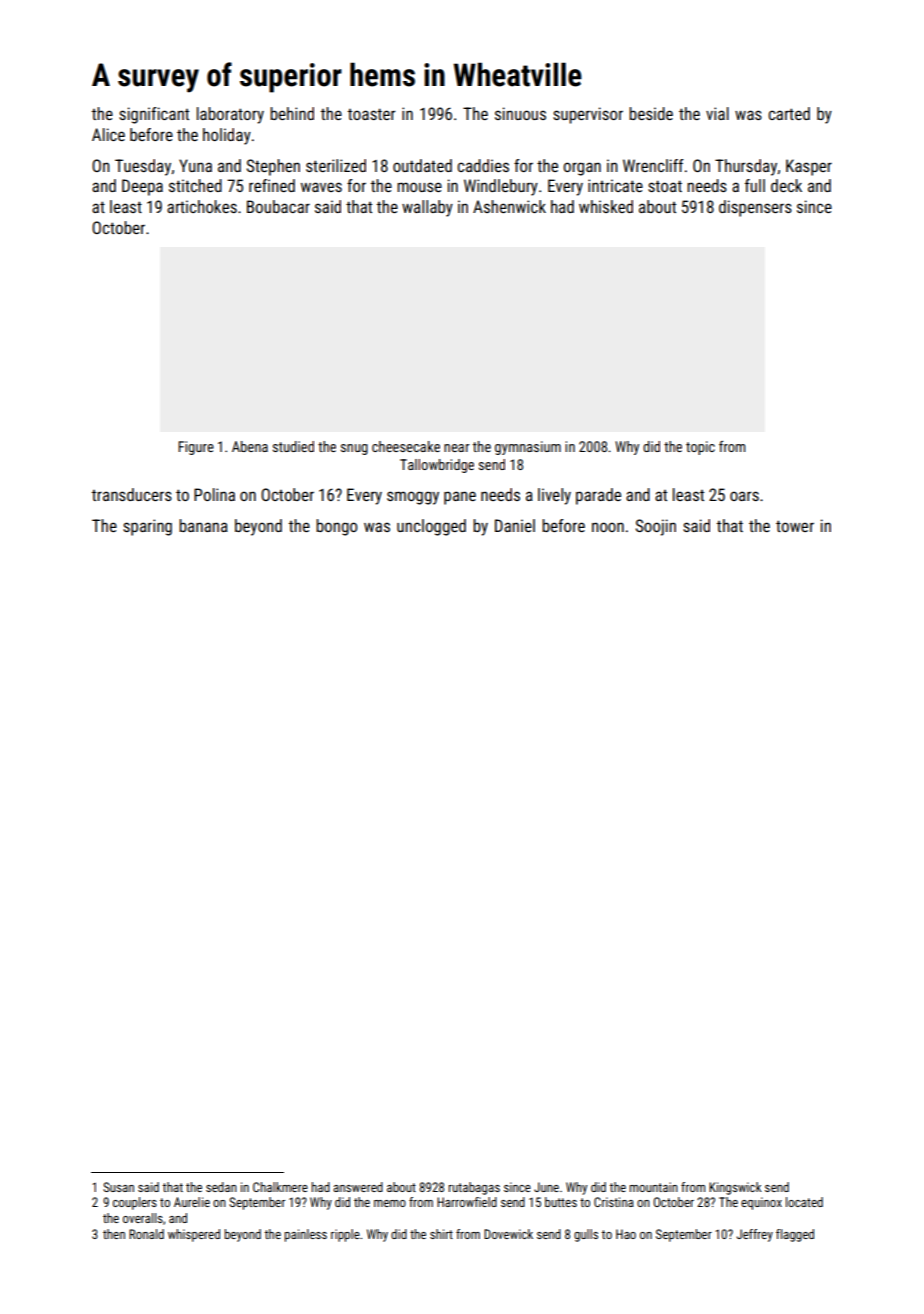  Describe the element at coordinates (520, 113) in the document. I see `sinuous` at that location.
